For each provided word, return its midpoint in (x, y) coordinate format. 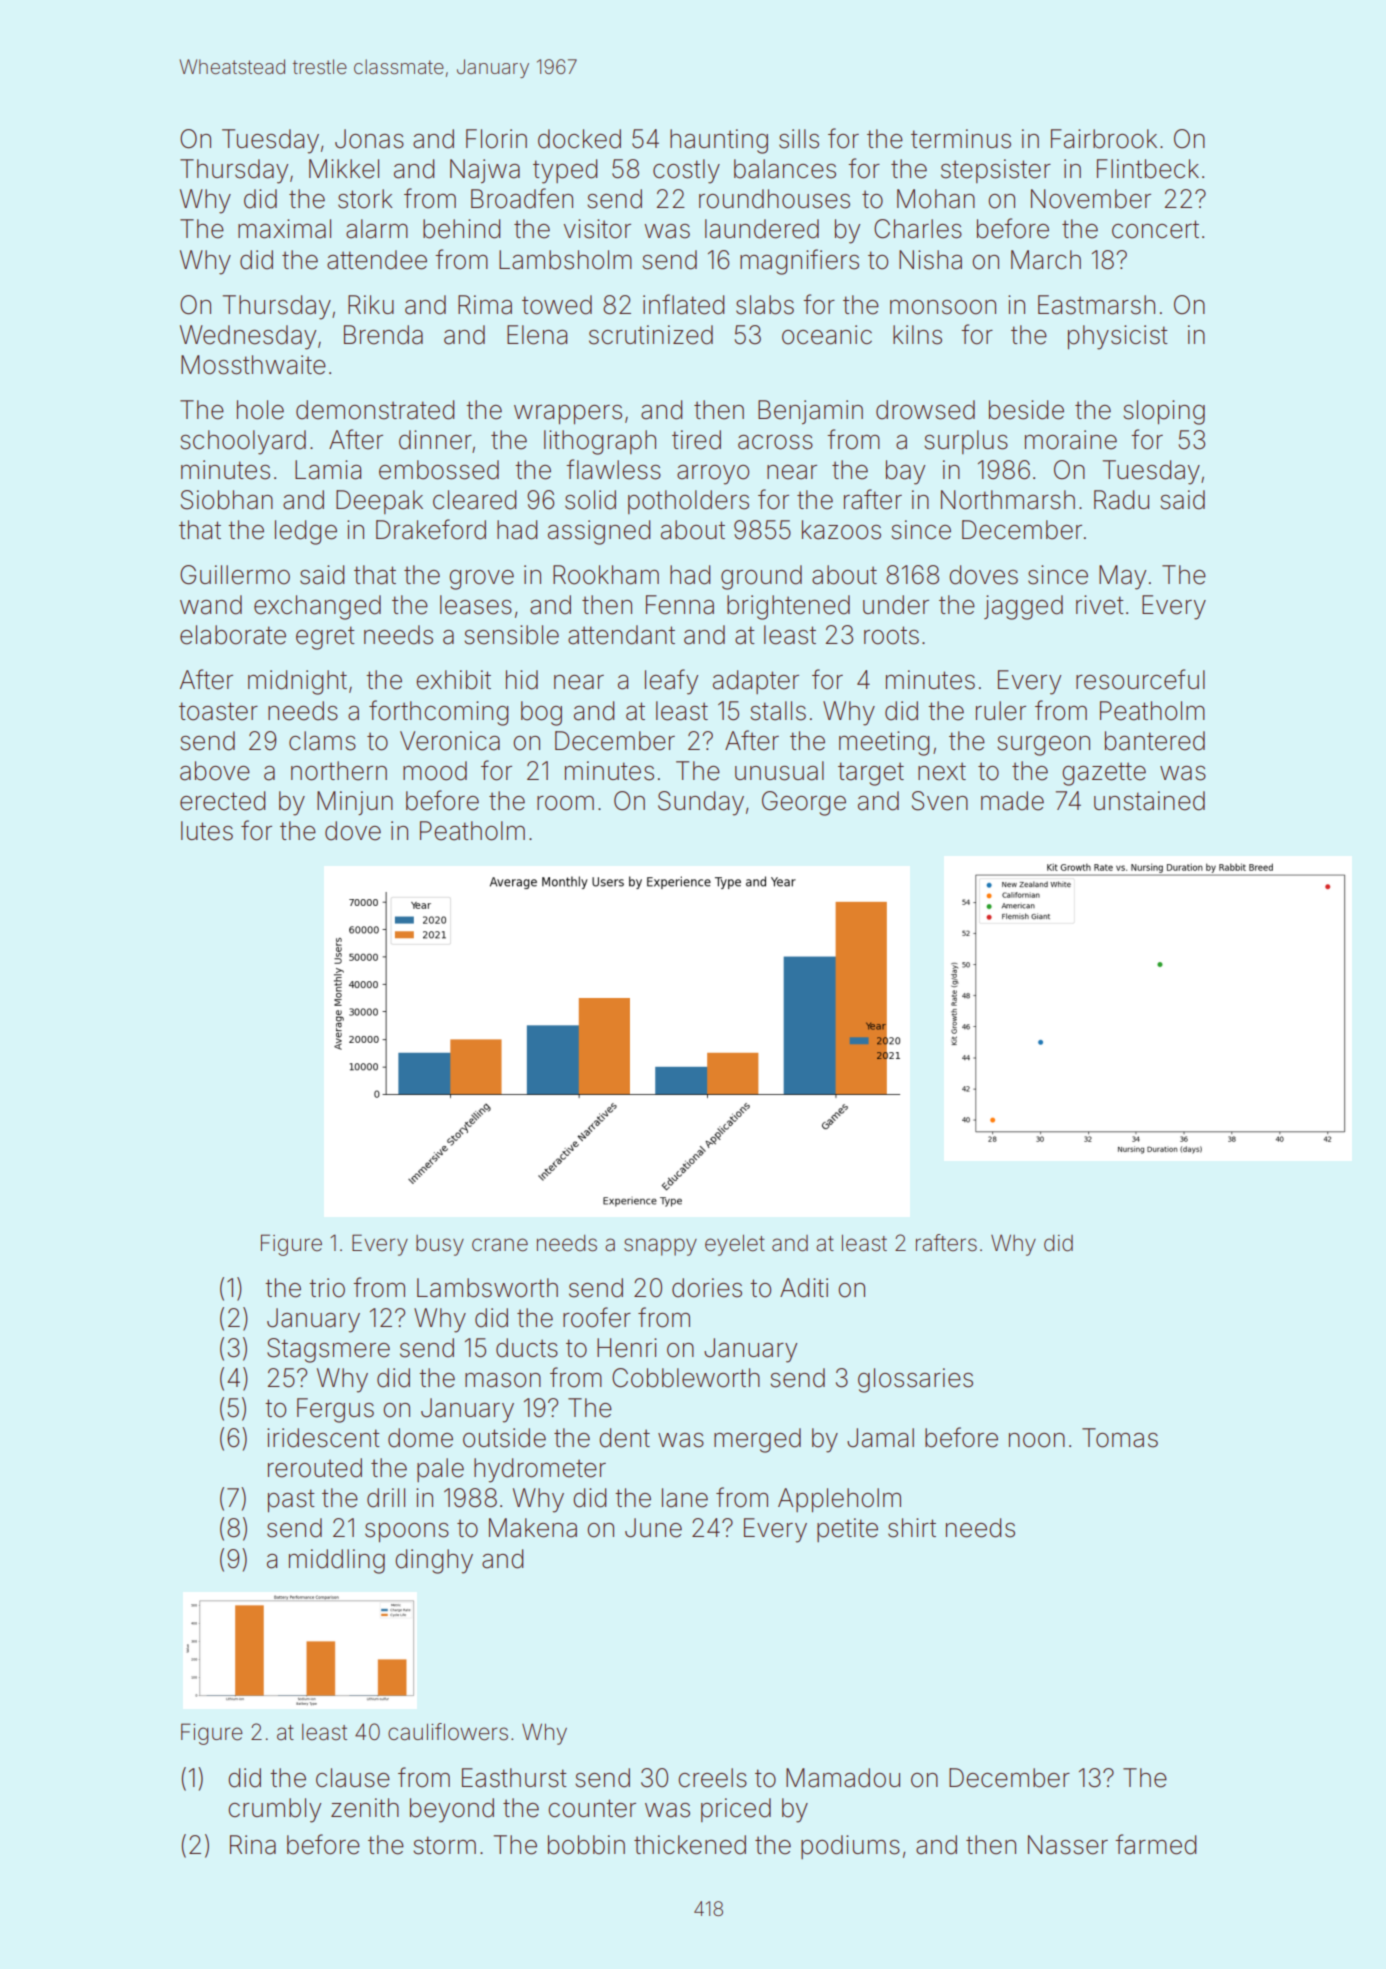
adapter (756, 682)
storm (444, 1845)
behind (461, 229)
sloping (1164, 412)
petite (847, 1530)
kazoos (841, 530)
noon (1037, 1440)
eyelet (735, 1245)
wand (211, 605)
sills (799, 139)
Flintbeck (1148, 169)
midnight (297, 682)
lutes (207, 831)
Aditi (804, 1288)
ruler (1001, 711)
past (291, 1500)
